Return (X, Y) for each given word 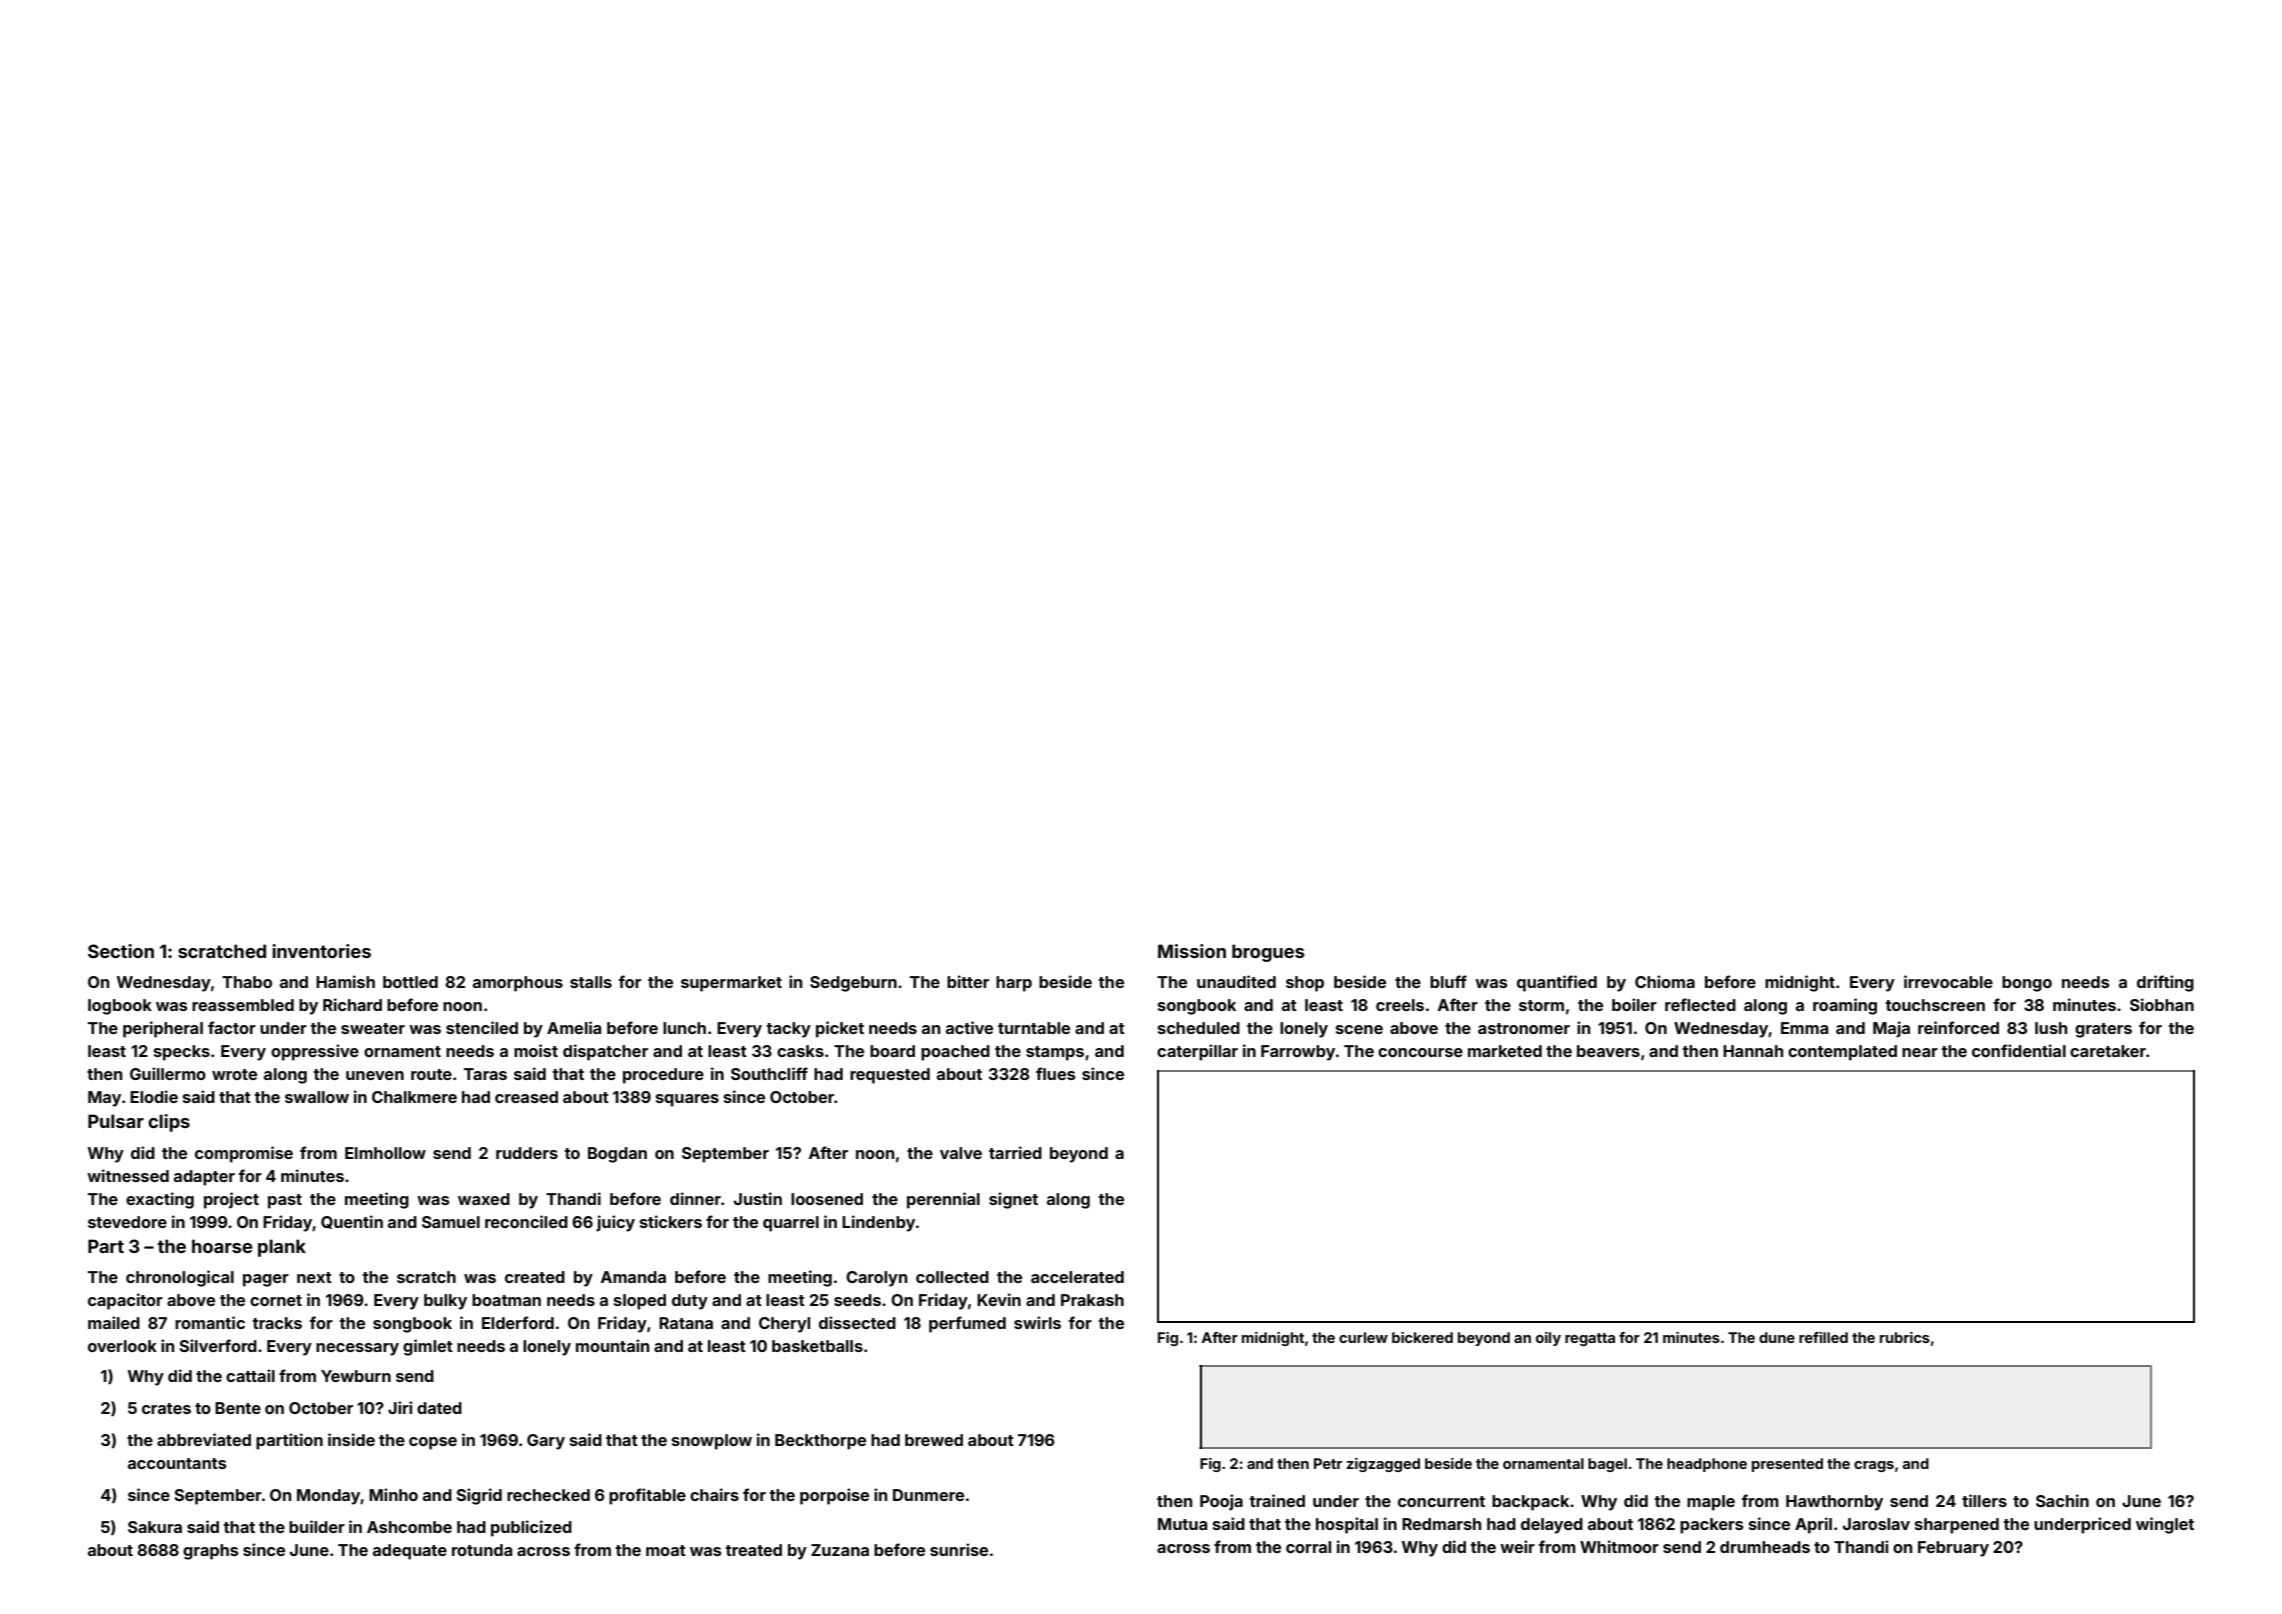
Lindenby (878, 1223)
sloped (640, 1302)
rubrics (1905, 1337)
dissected (857, 1322)
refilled (1823, 1337)
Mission (1192, 951)
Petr (1328, 1463)
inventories (321, 951)
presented (1787, 1465)
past (285, 1201)
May (104, 1099)
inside (351, 1439)
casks (800, 1051)
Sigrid (479, 1496)
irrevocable (1948, 981)
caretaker (2108, 1051)
